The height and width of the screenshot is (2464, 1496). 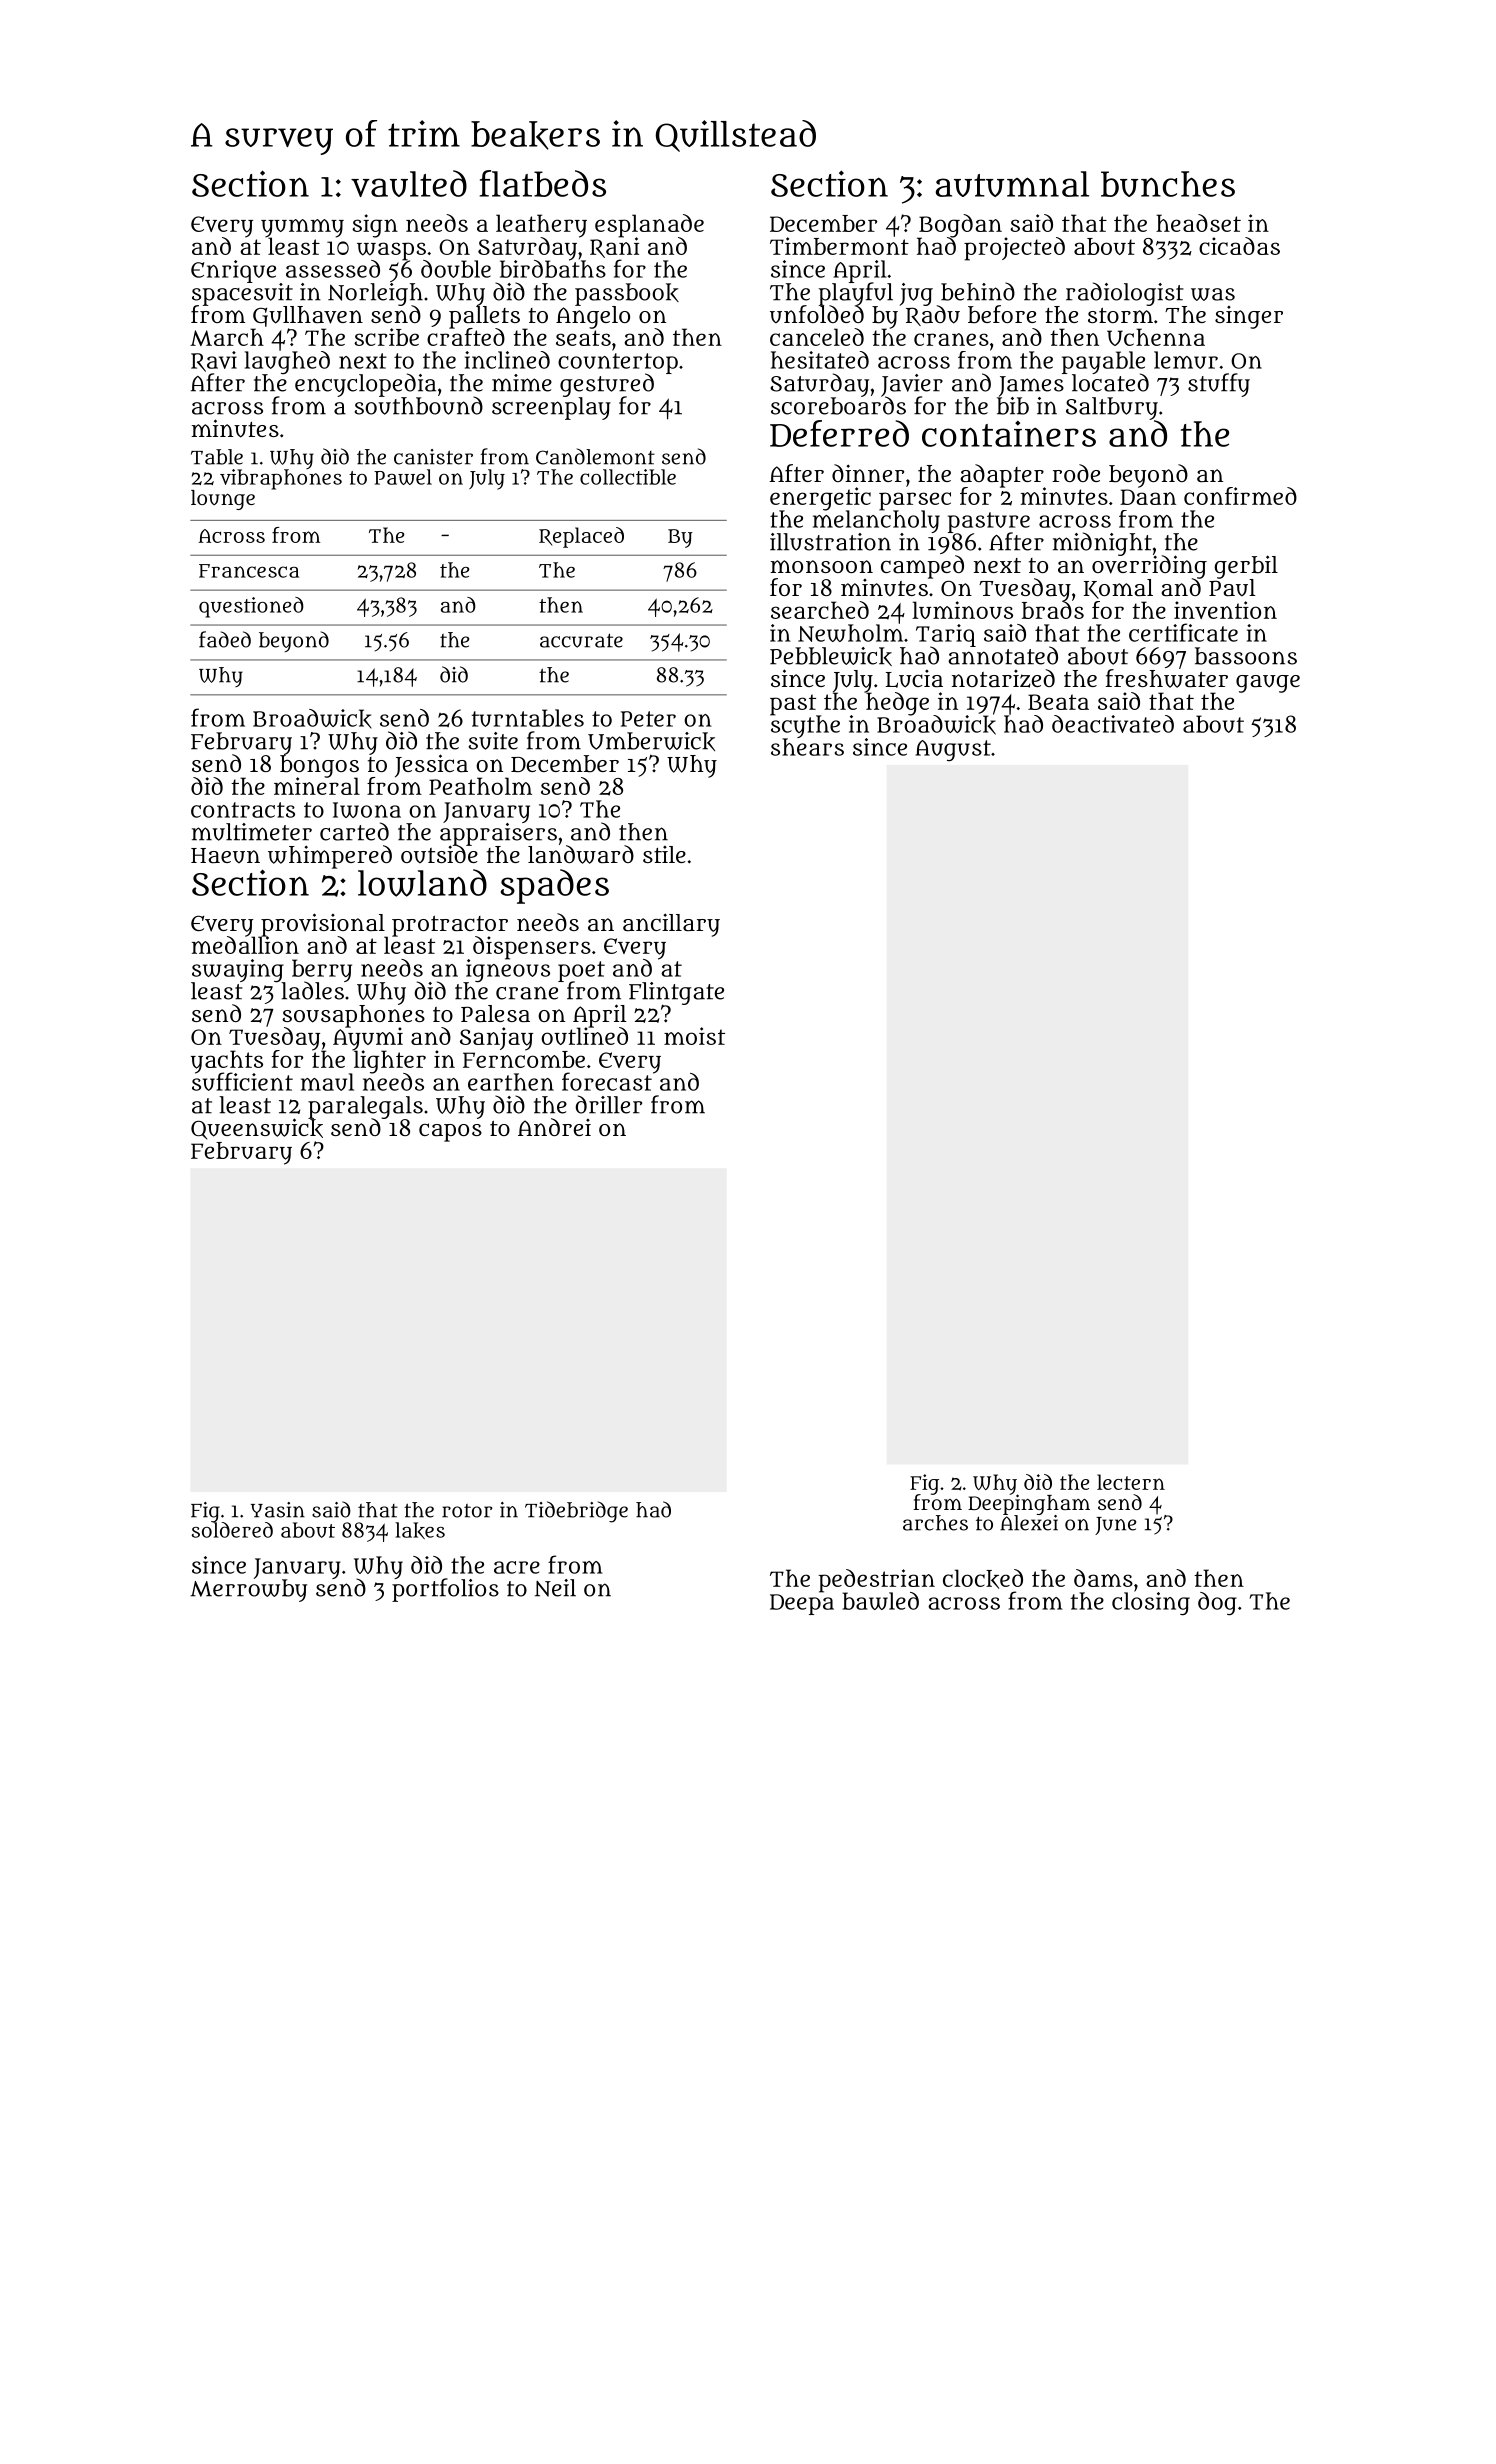 What do you see at coordinates (1131, 1482) in the screenshot?
I see `lectern` at bounding box center [1131, 1482].
